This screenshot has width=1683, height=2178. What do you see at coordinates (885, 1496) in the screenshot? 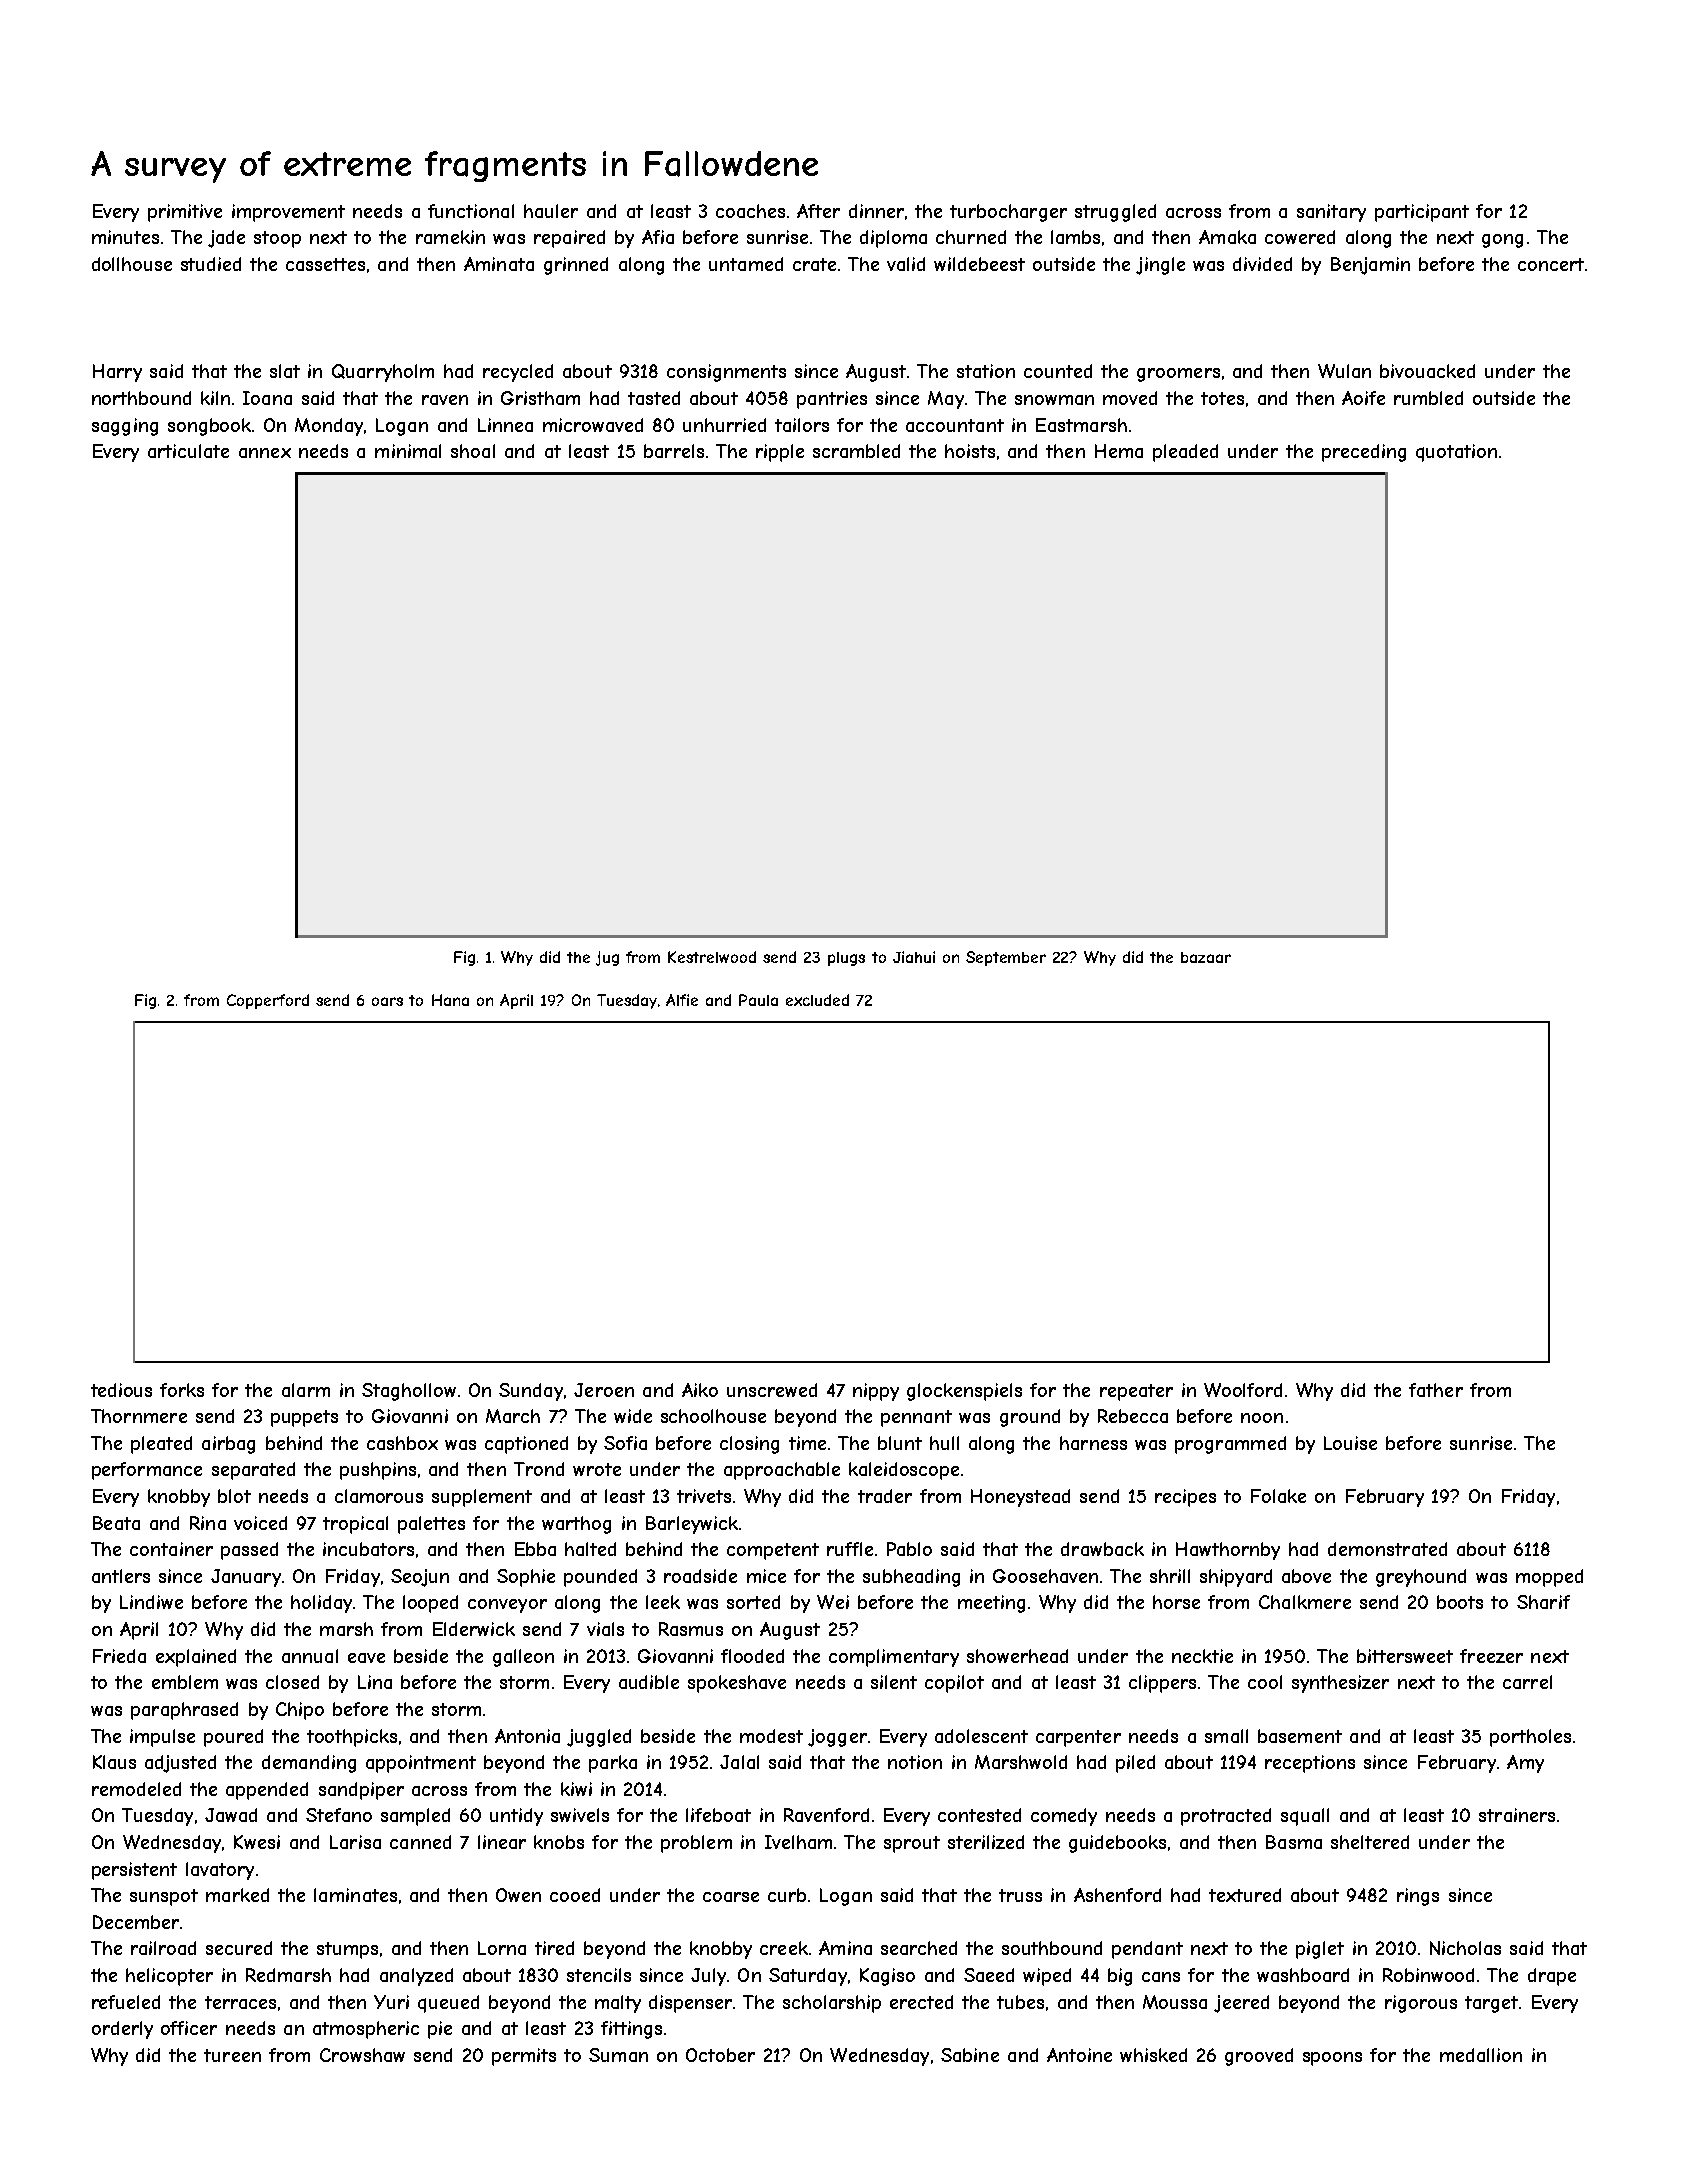
I see `trader` at bounding box center [885, 1496].
